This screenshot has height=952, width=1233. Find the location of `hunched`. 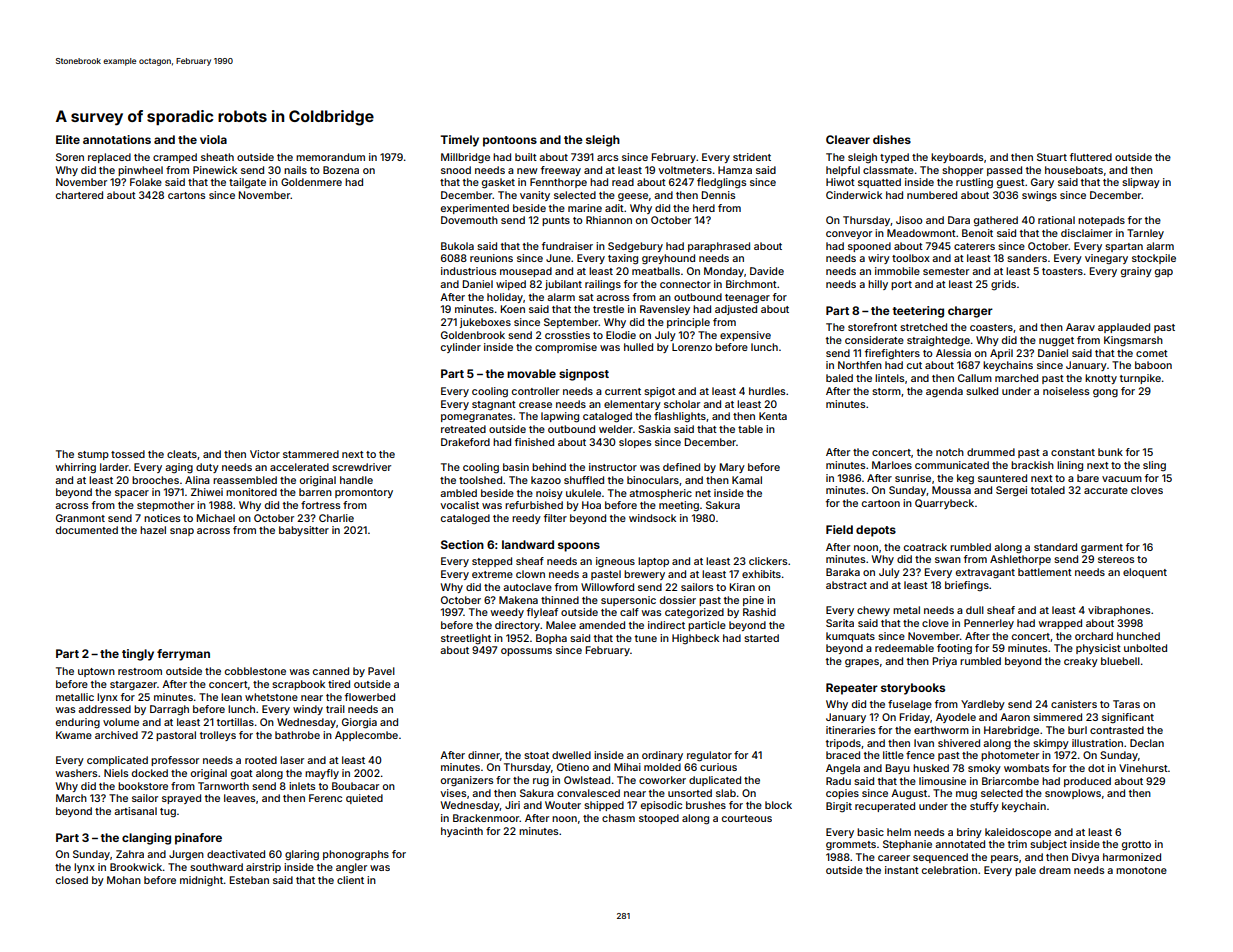

hunched is located at coordinates (1138, 636).
